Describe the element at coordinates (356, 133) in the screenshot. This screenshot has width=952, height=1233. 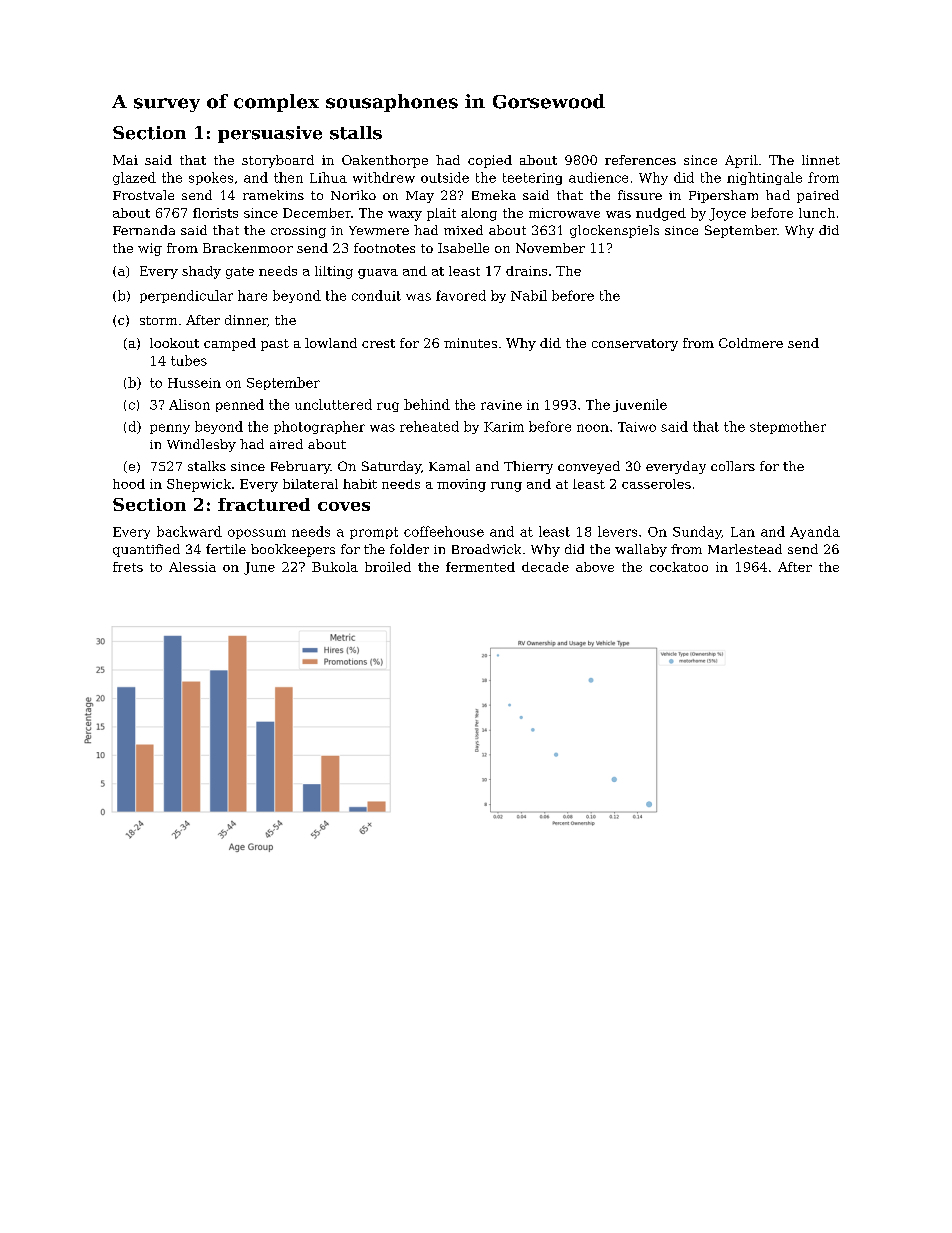
I see `stalls` at that location.
